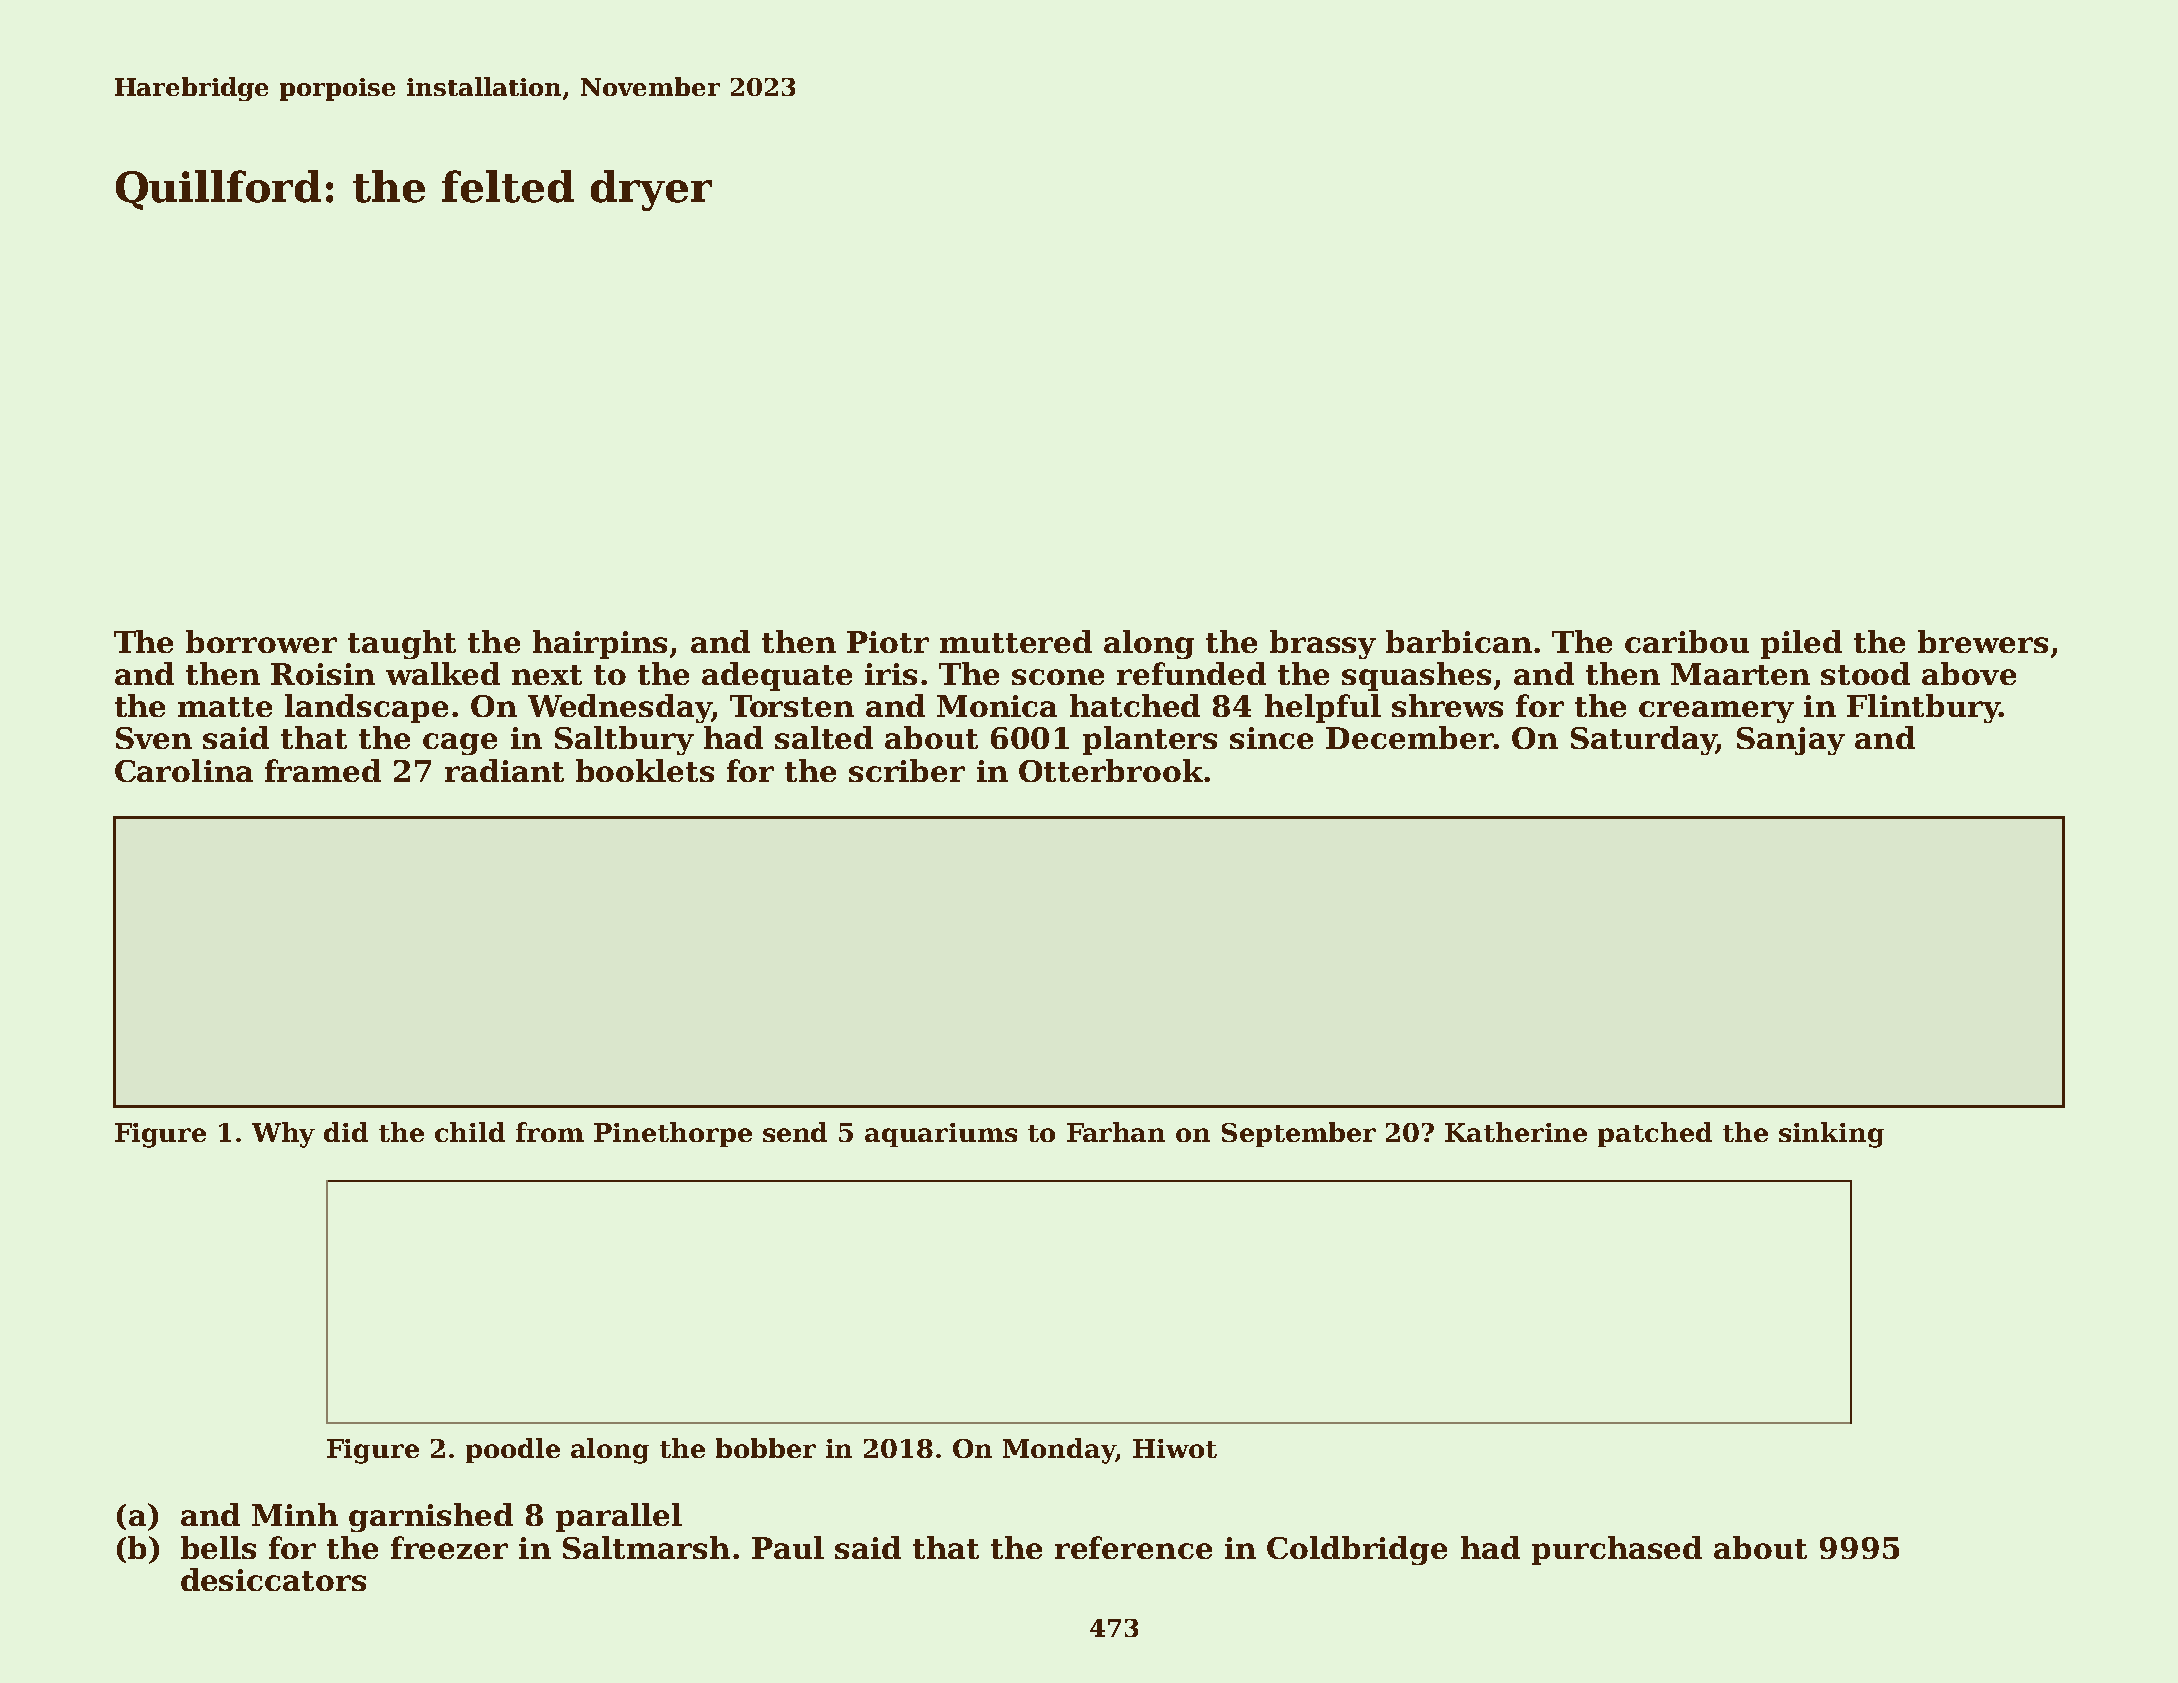 This image has height=1683, width=2178. I want to click on borrower, so click(261, 641).
